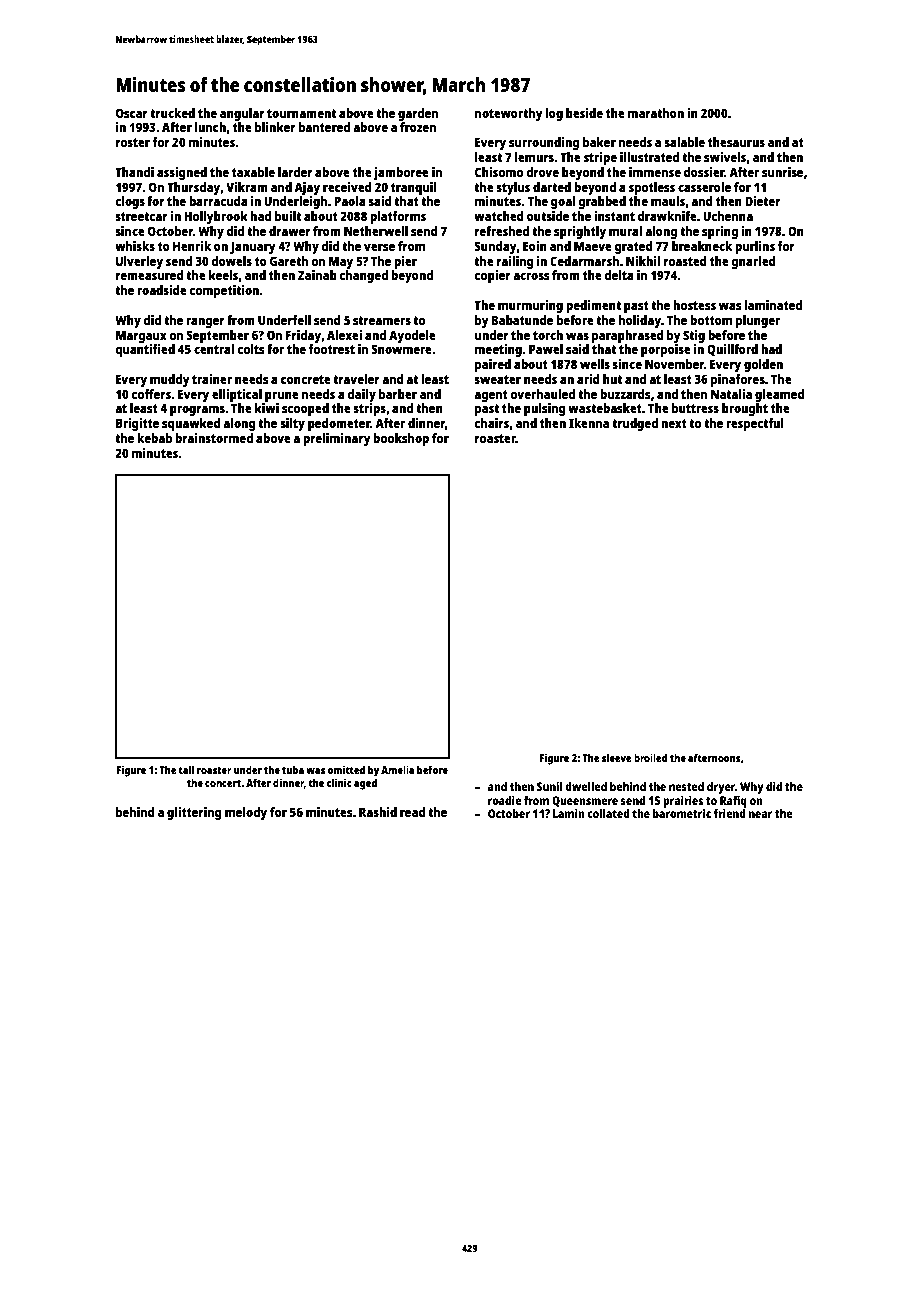 This document has width=924, height=1314. What do you see at coordinates (755, 424) in the document?
I see `respectful` at bounding box center [755, 424].
